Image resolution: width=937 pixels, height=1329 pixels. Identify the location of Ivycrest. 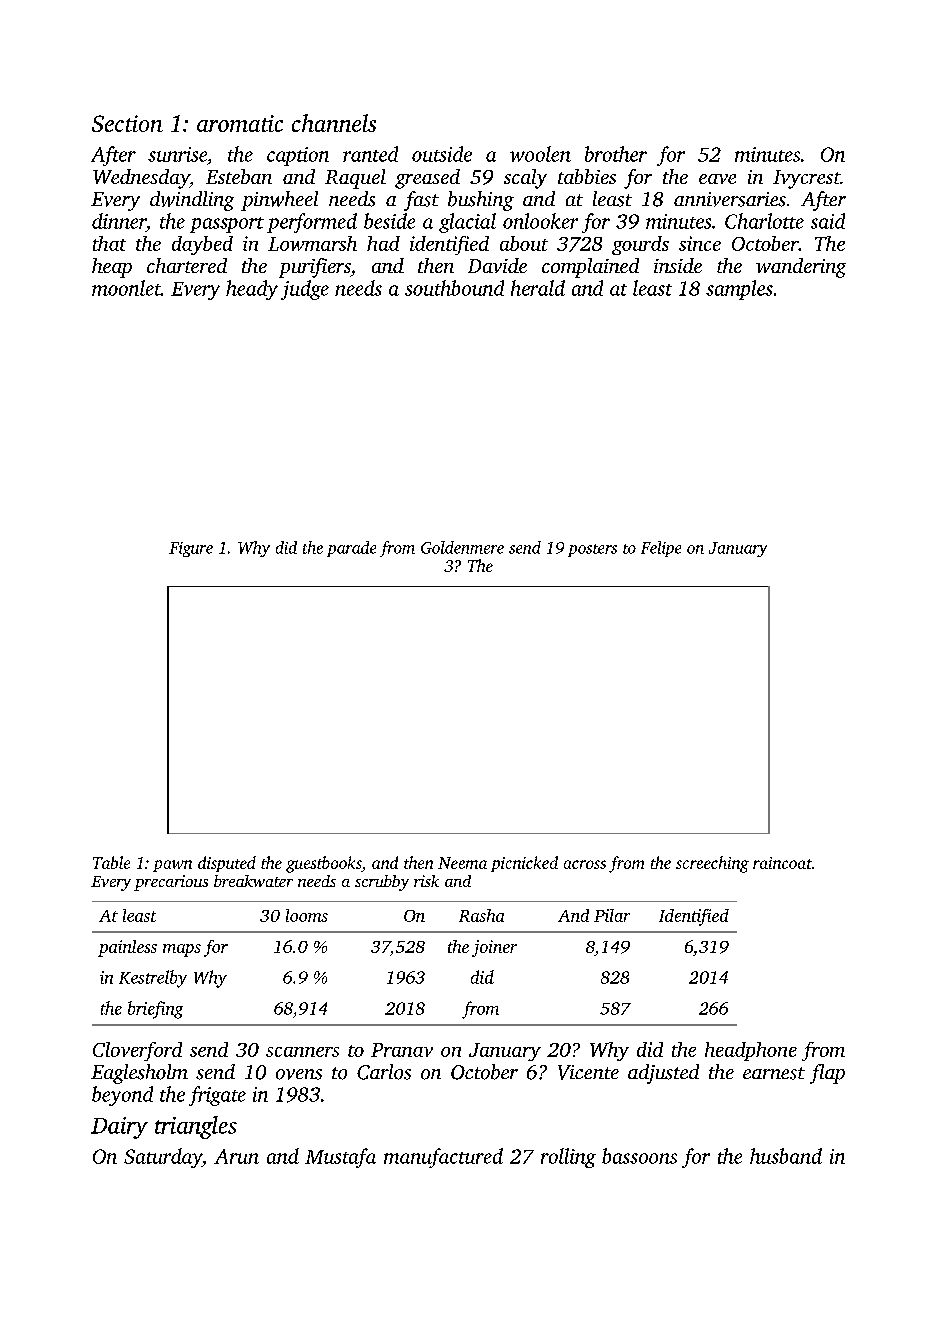
(806, 179).
